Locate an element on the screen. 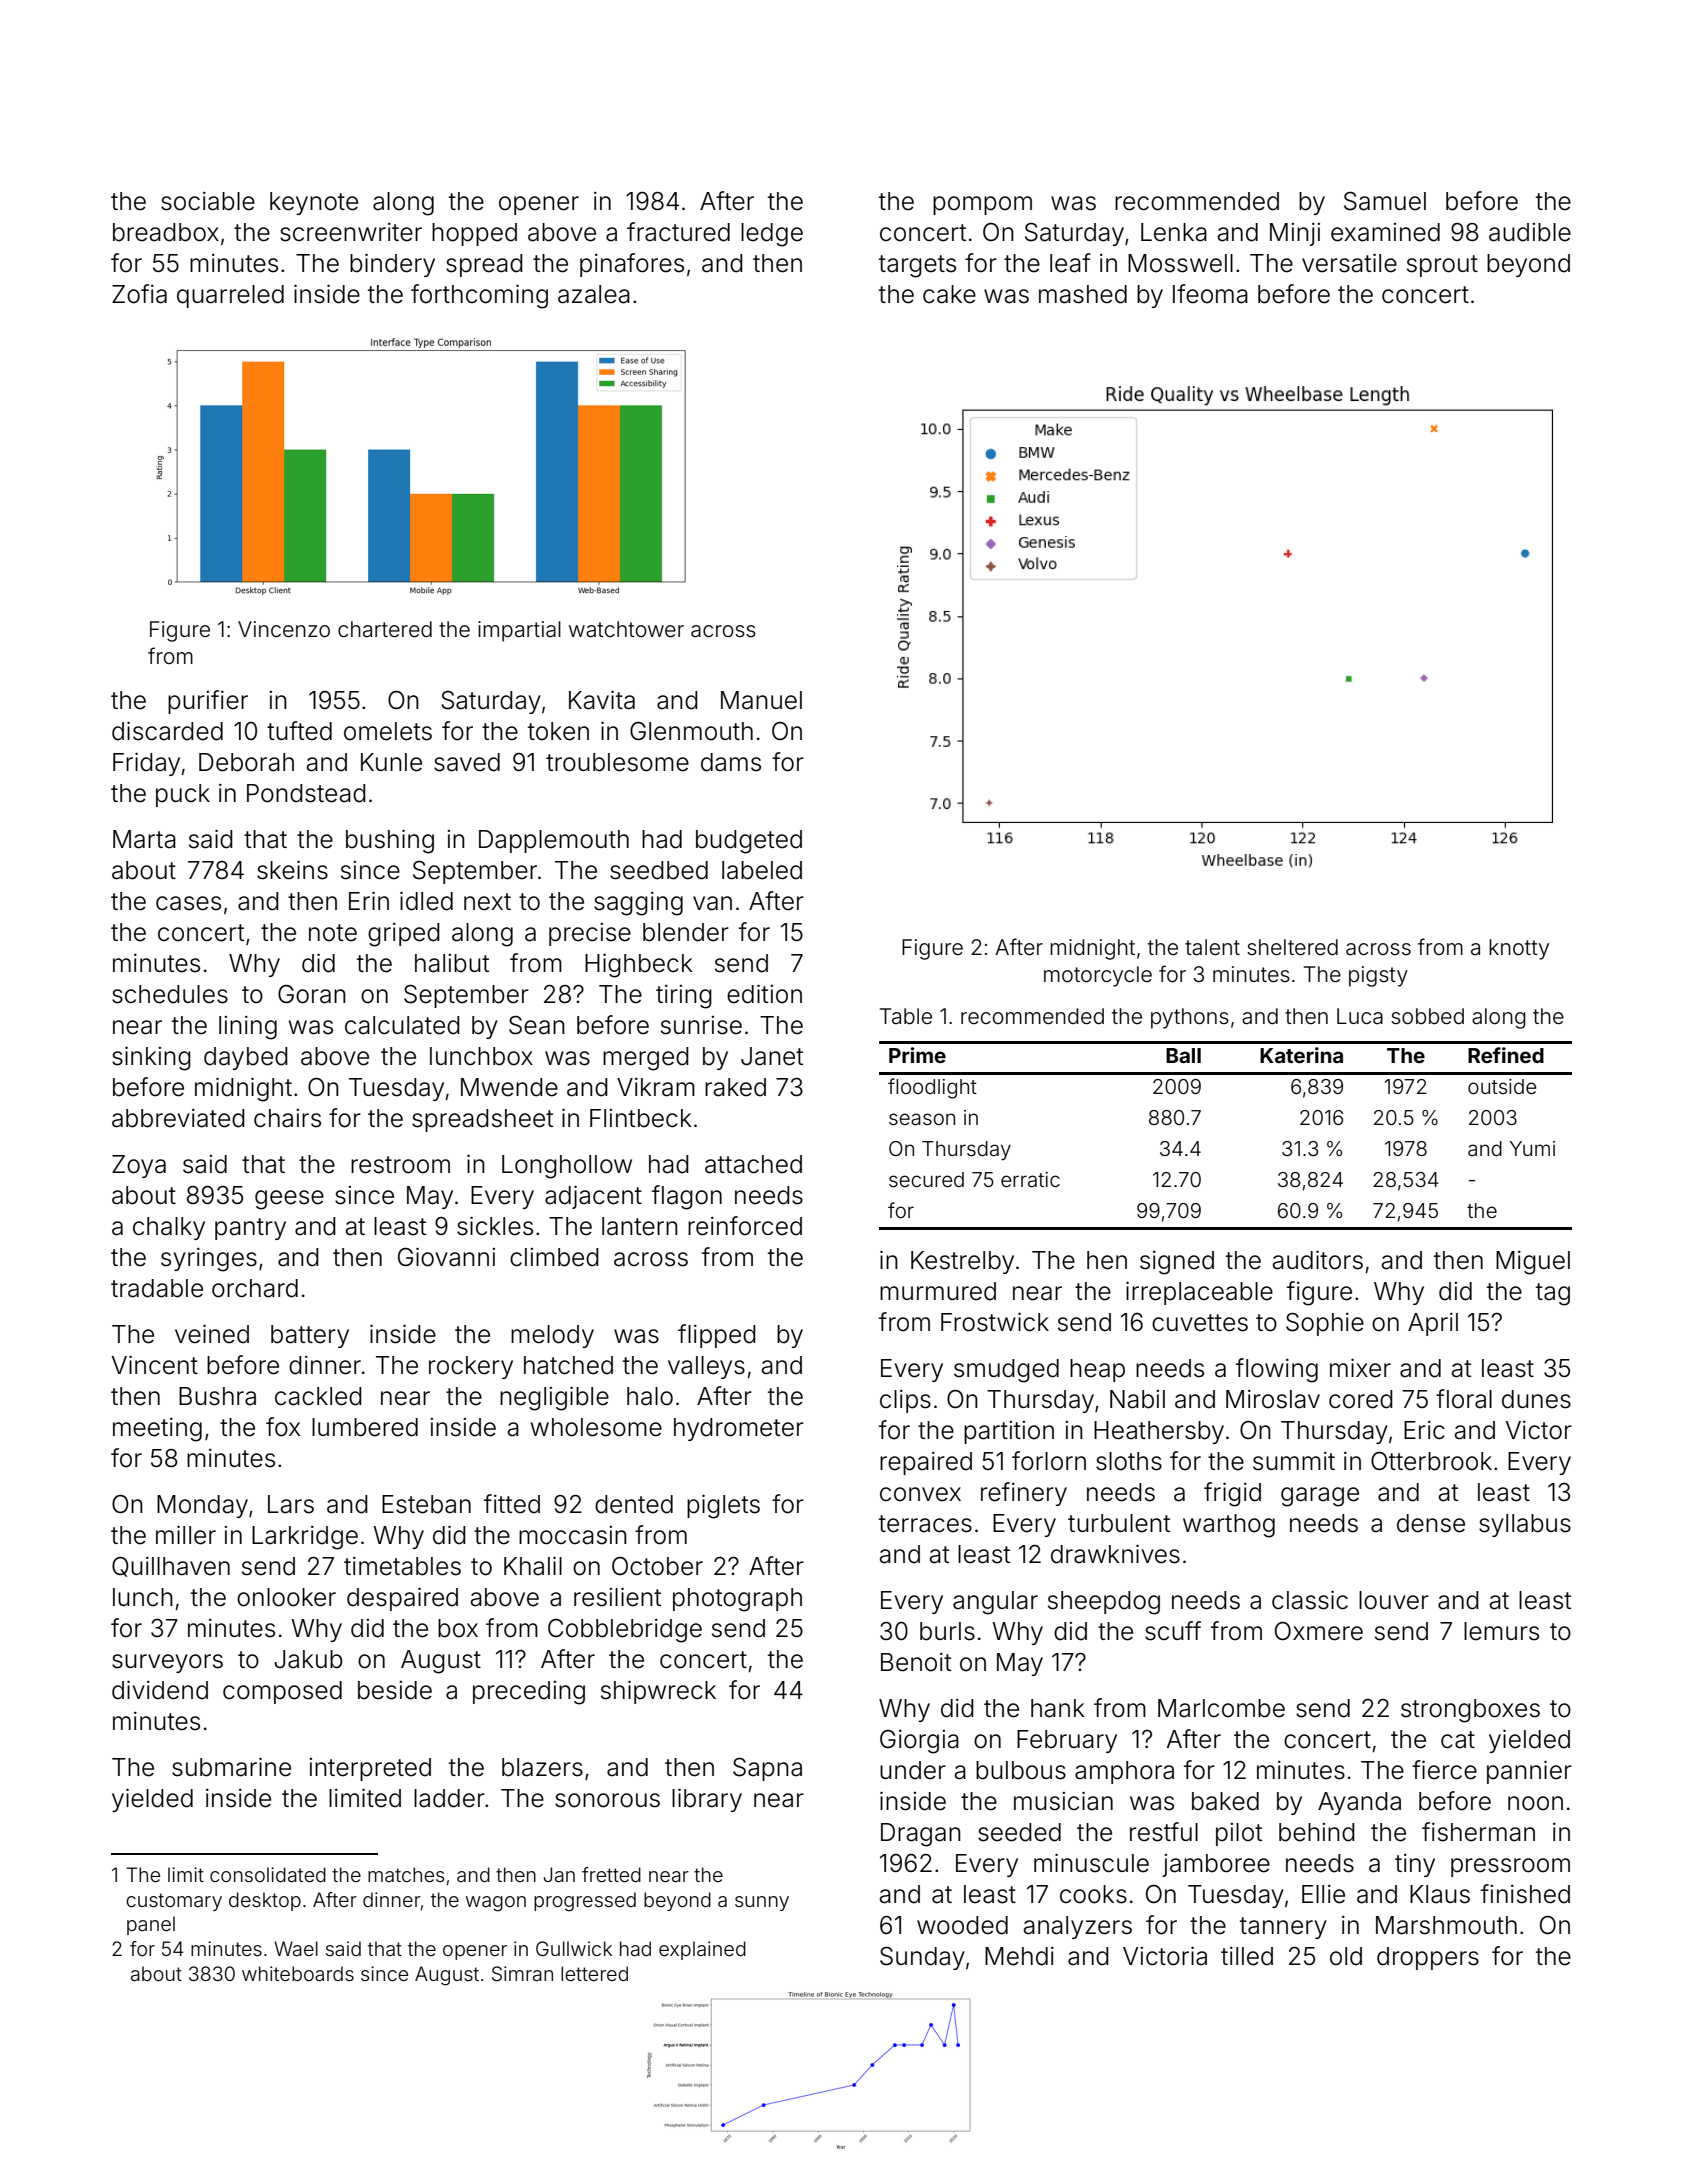 The width and height of the screenshot is (1683, 2178). knotty is located at coordinates (1519, 949).
